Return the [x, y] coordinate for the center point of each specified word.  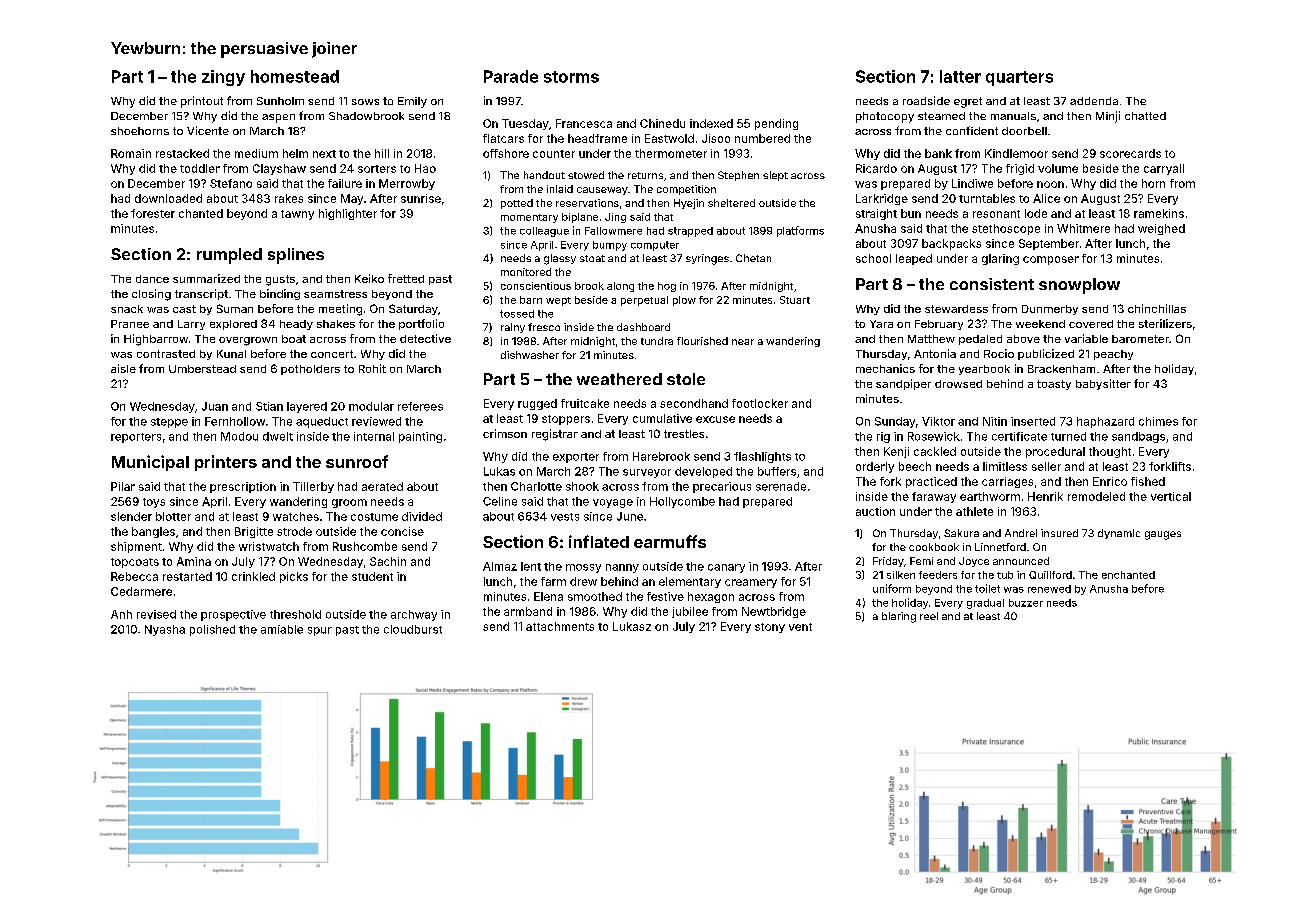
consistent [992, 284]
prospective [233, 615]
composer [1051, 260]
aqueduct [322, 422]
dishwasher [530, 355]
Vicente [208, 130]
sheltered [731, 203]
